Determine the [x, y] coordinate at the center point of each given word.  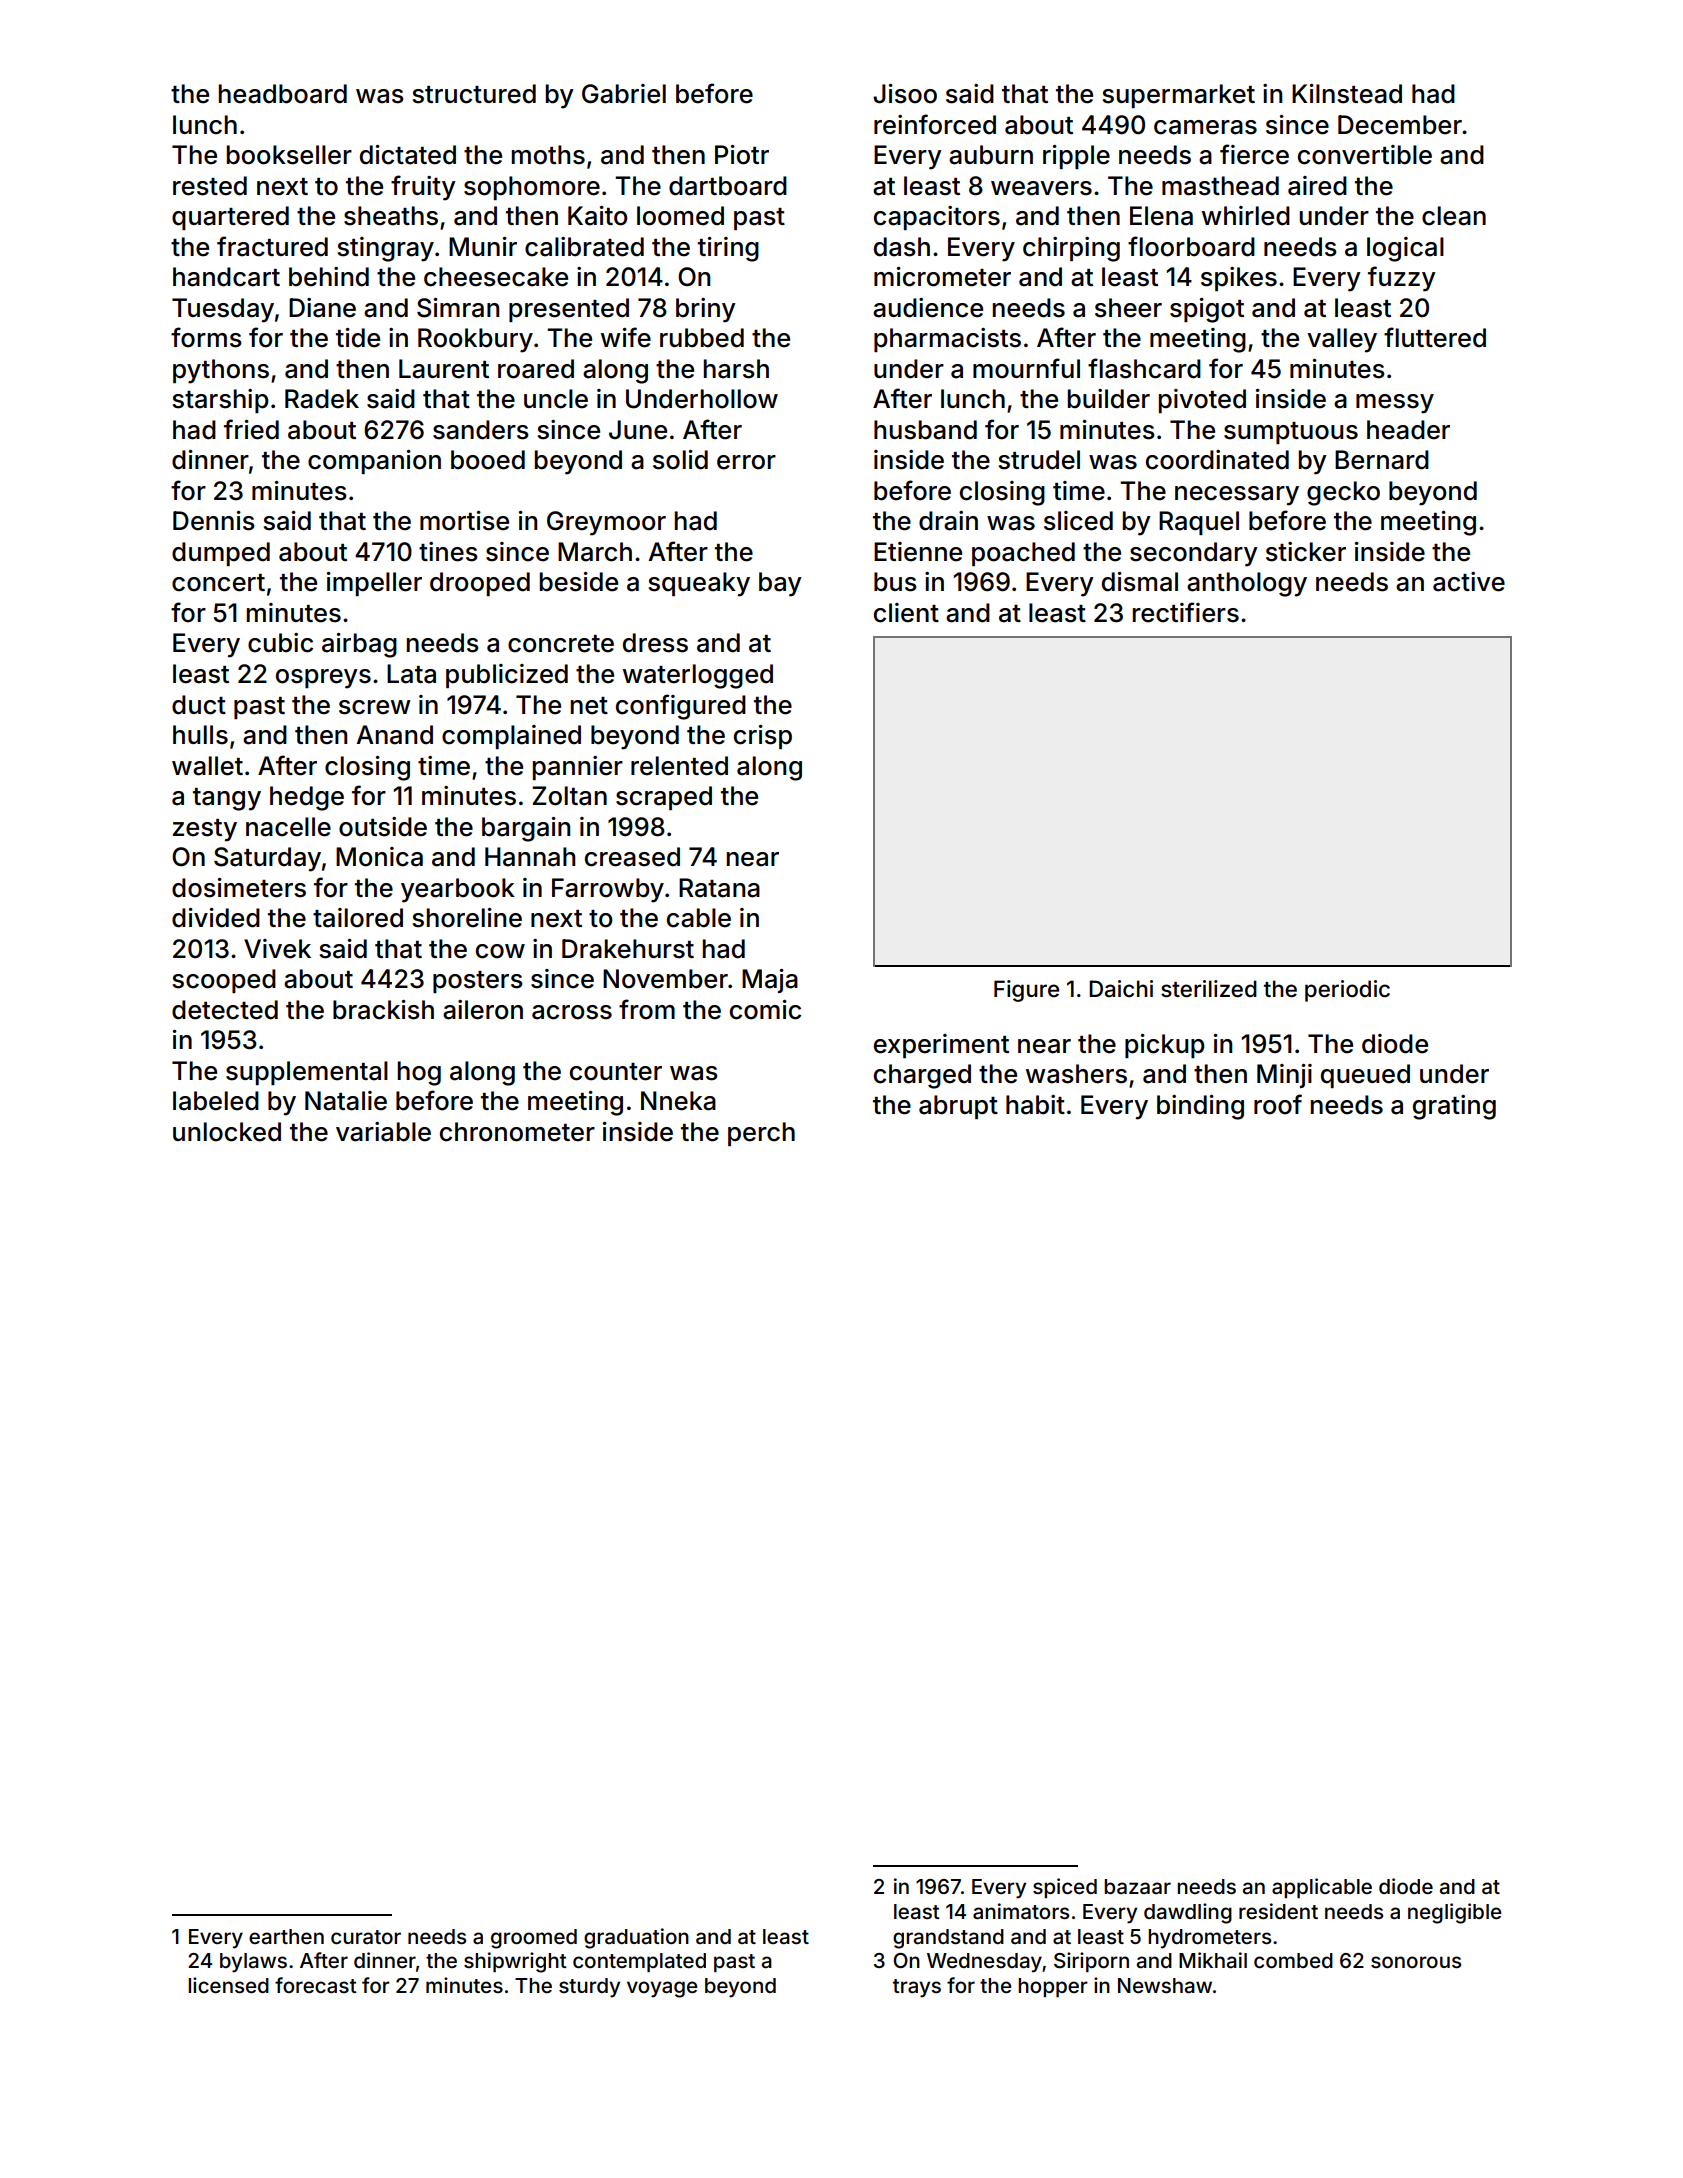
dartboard [728, 186]
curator [366, 1937]
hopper [1053, 1987]
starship [220, 401]
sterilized [1209, 989]
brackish [383, 1010]
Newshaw [1165, 1985]
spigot [1207, 310]
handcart [226, 277]
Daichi [1121, 989]
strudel [1039, 460]
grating [1454, 1107]
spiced [1065, 1888]
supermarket [1178, 96]
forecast [316, 1985]
